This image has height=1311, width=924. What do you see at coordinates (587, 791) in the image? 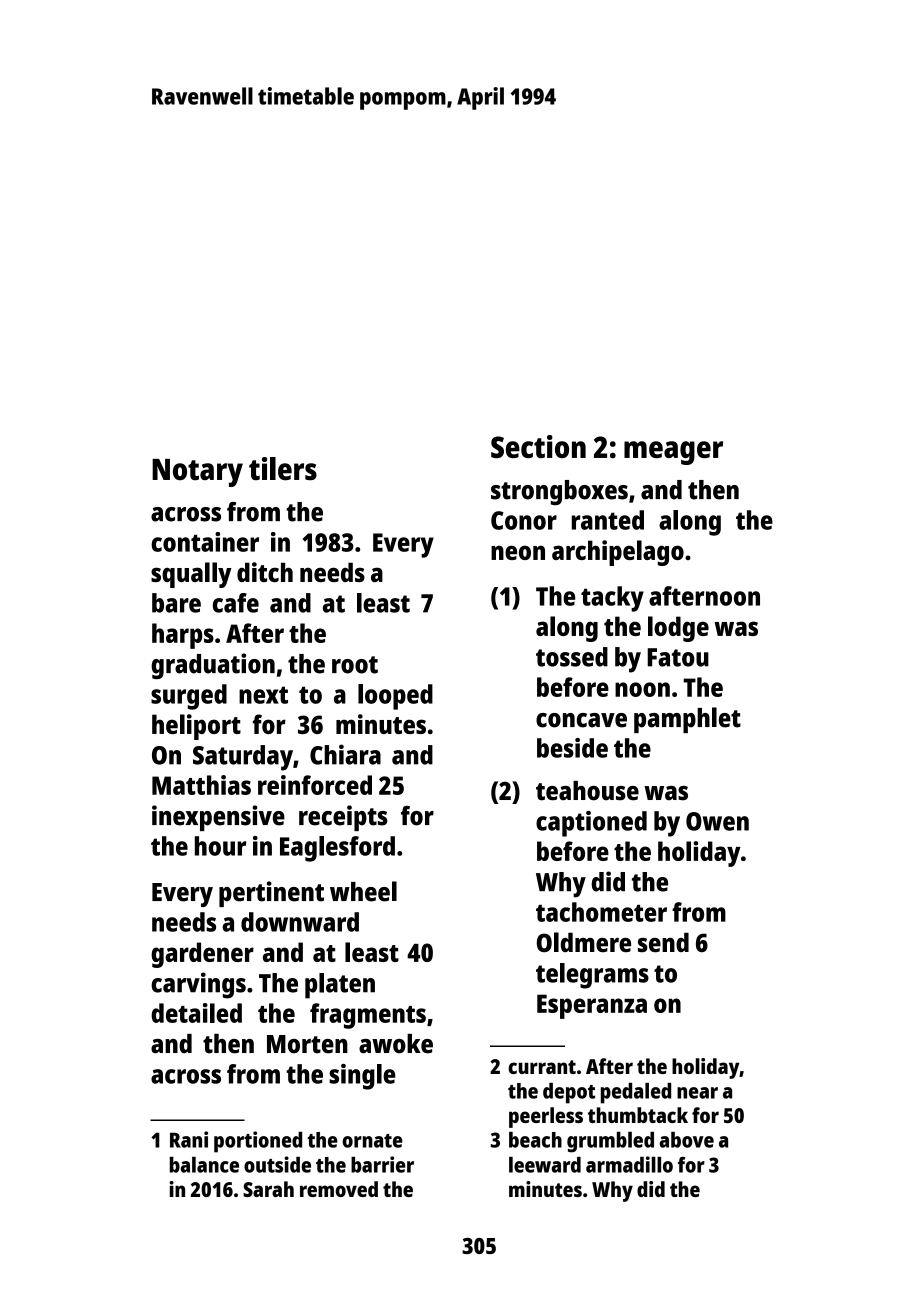
I see `teahouse` at bounding box center [587, 791].
